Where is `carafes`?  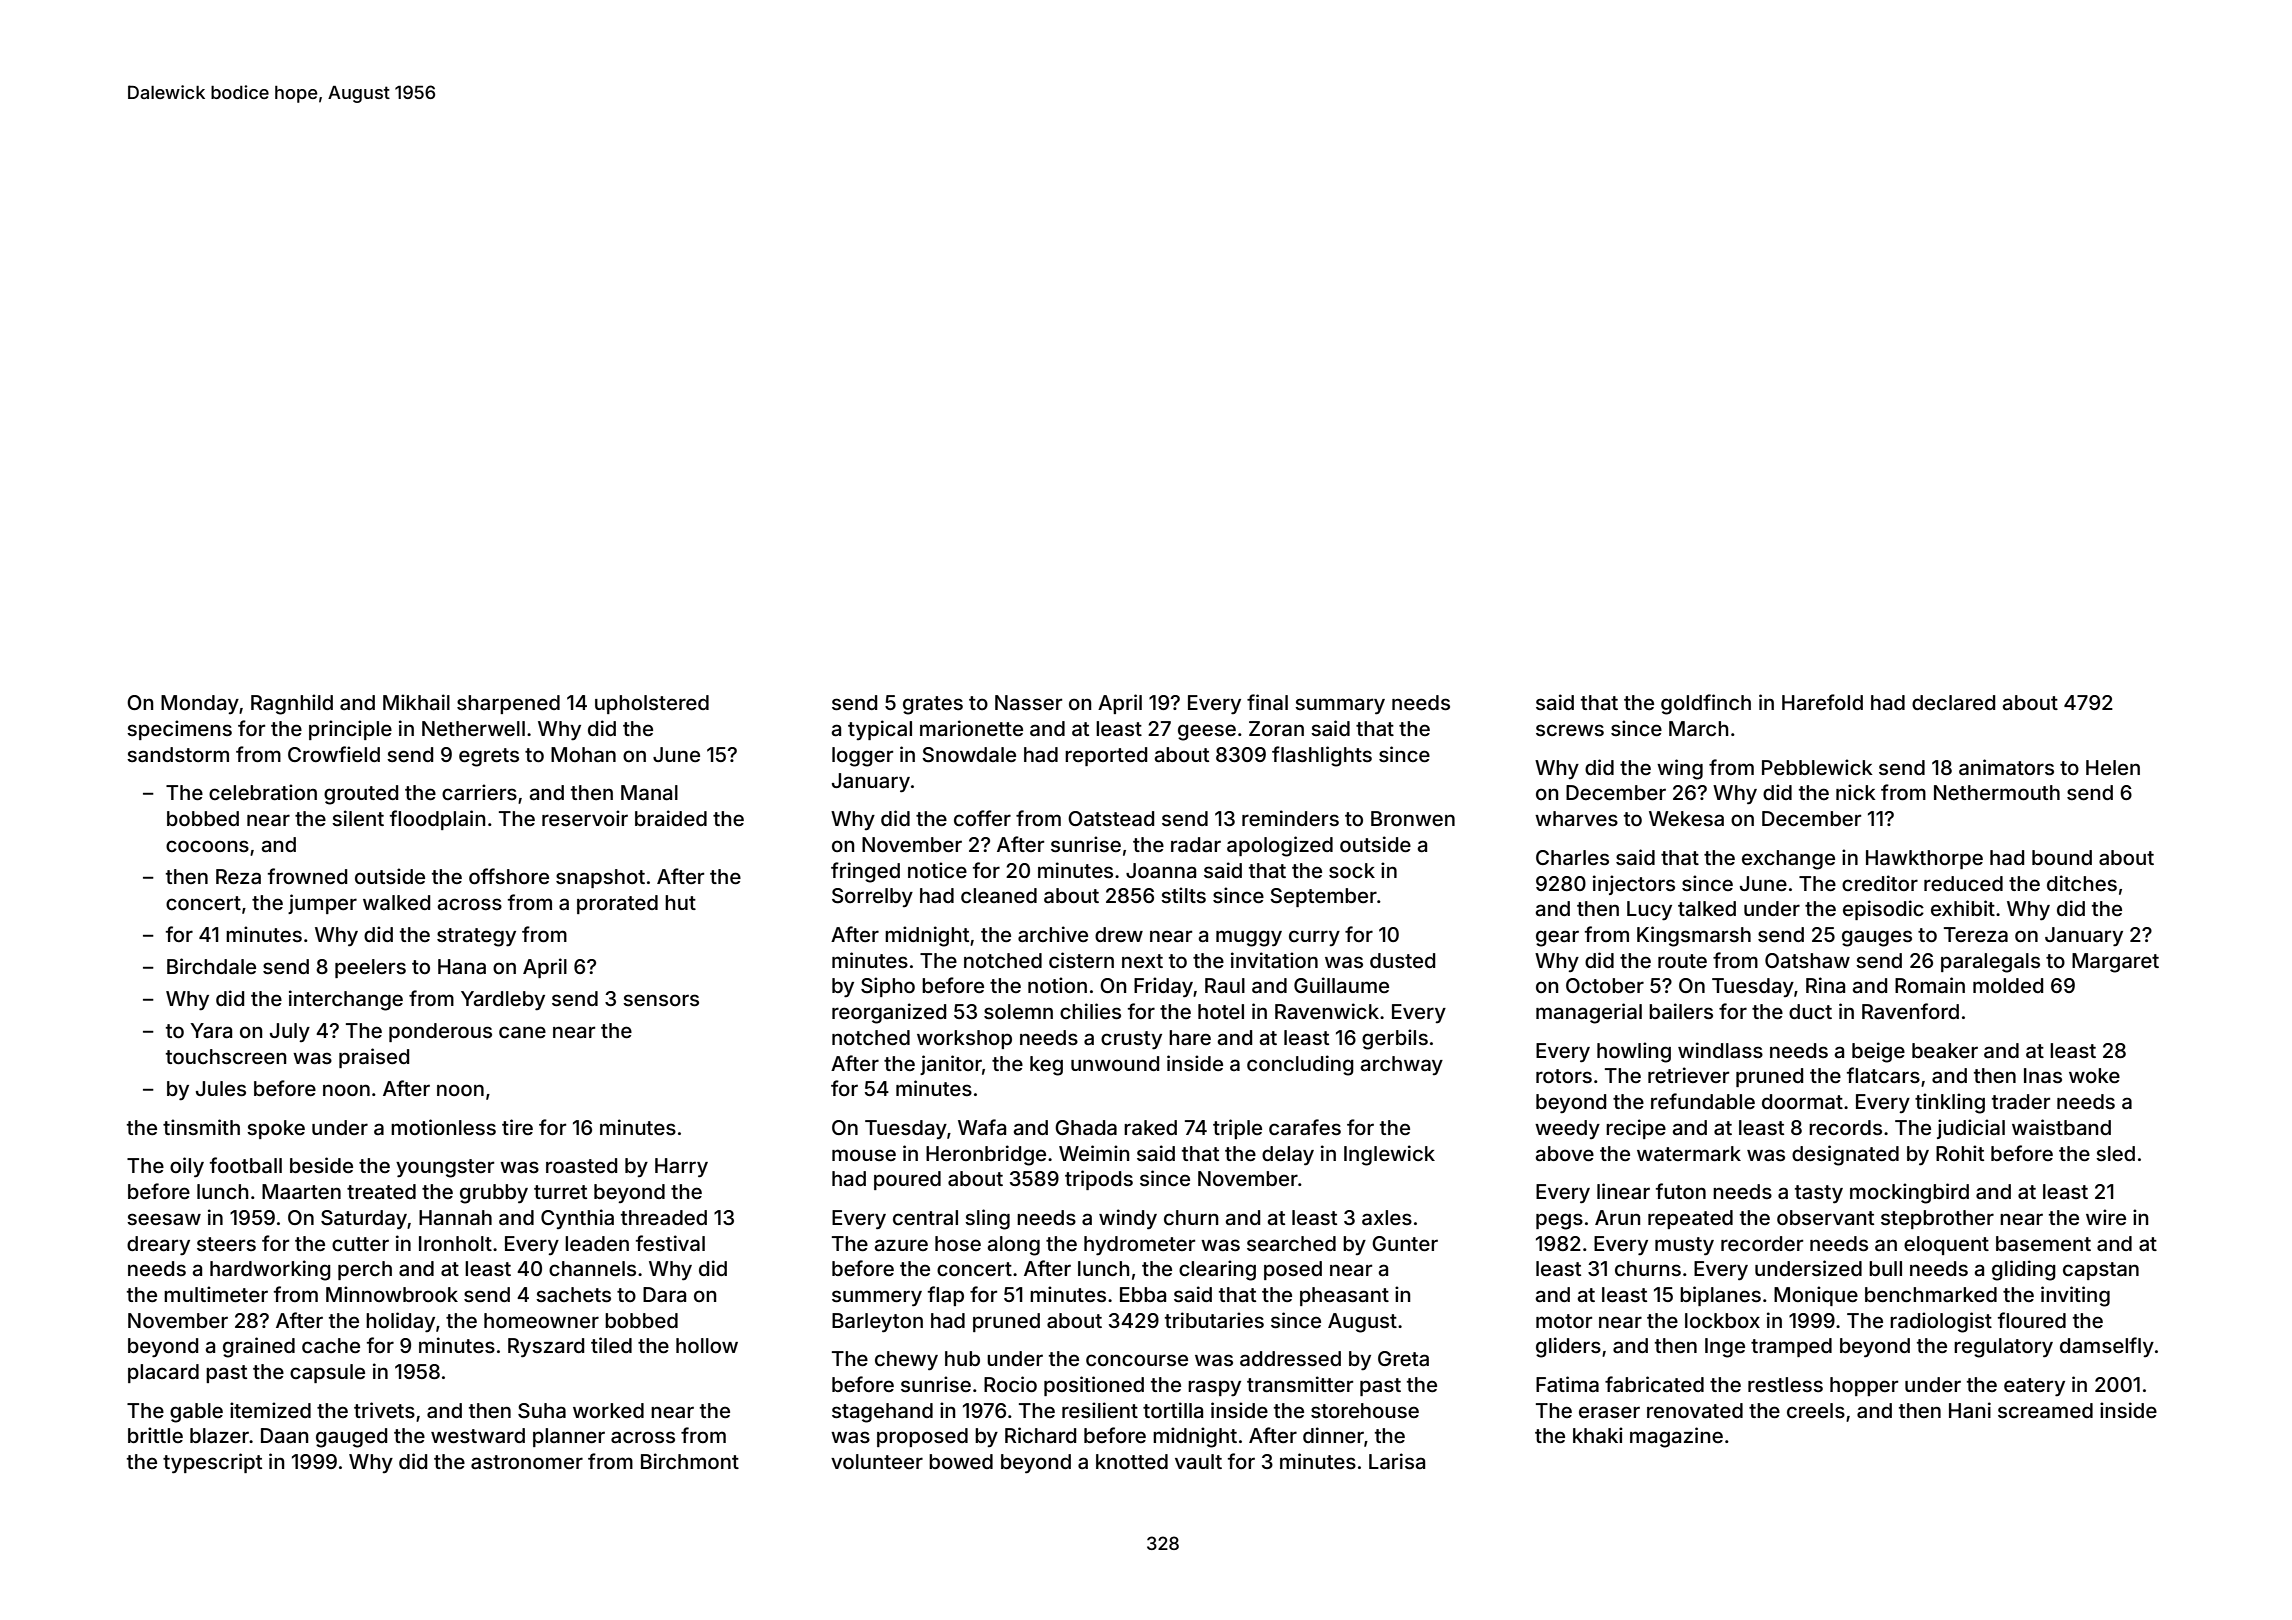
carafes is located at coordinates (1305, 1127).
